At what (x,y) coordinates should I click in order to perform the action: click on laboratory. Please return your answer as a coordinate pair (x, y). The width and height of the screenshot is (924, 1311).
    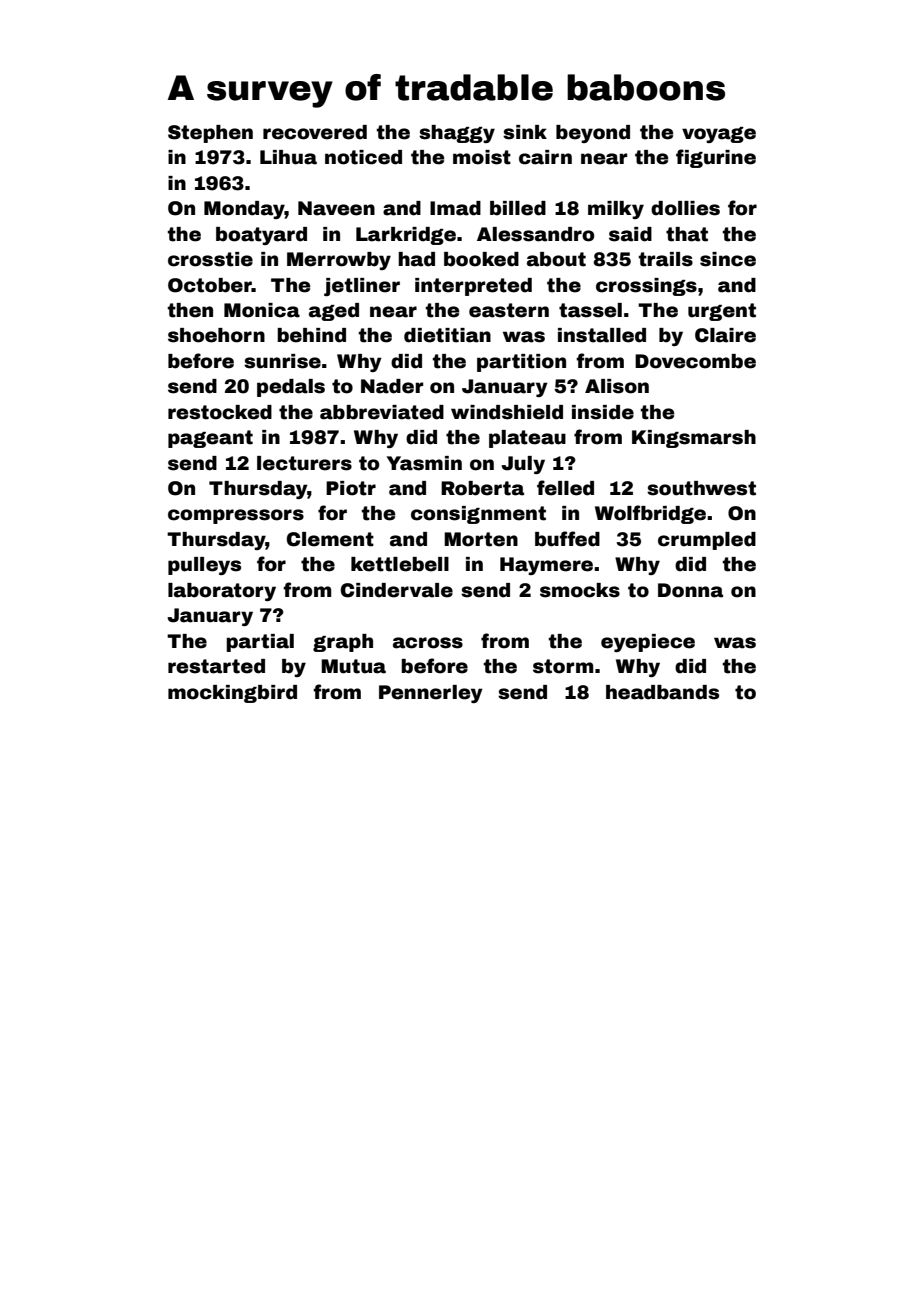
    Looking at the image, I should click on (222, 592).
